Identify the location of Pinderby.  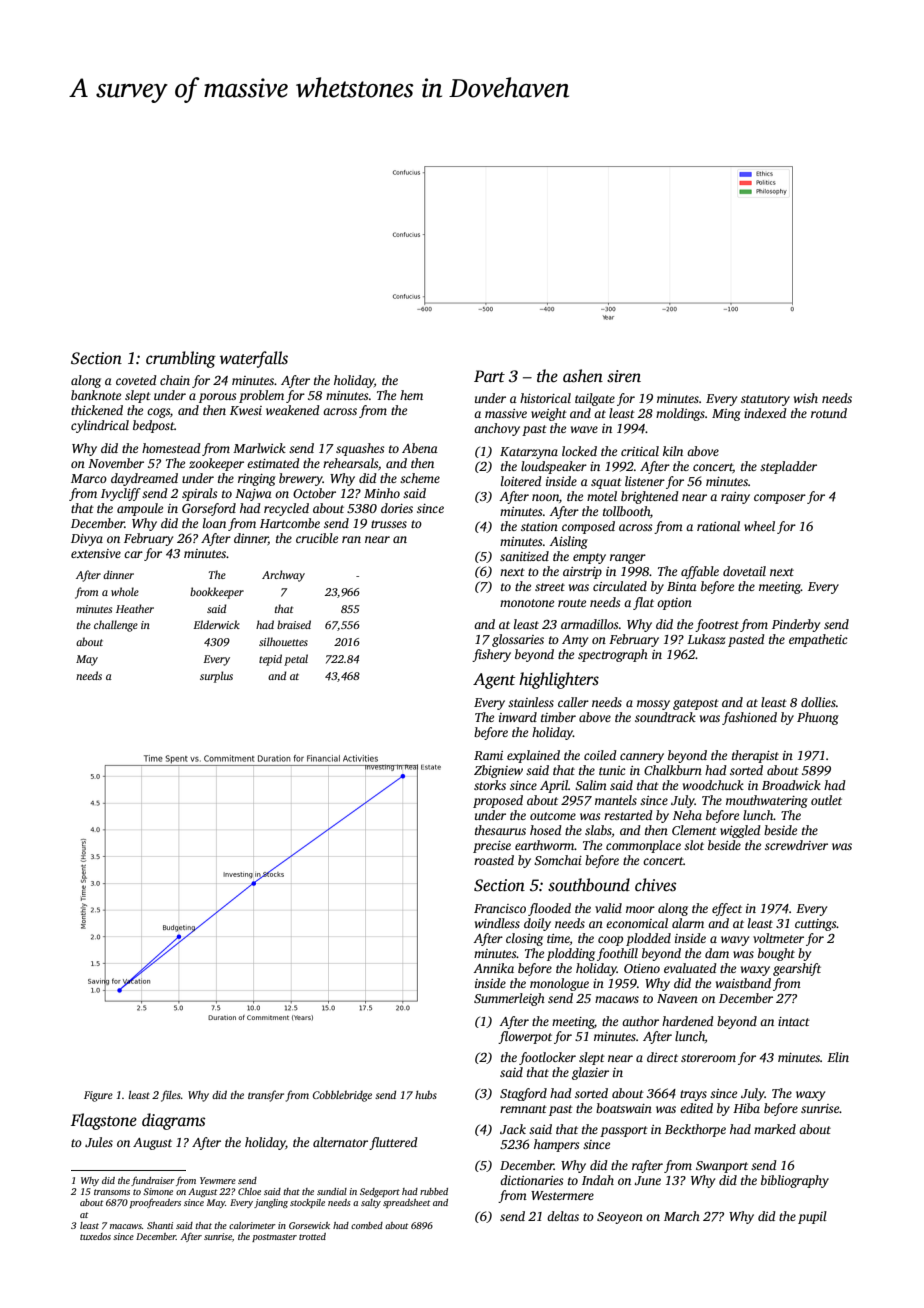
(796, 625).
